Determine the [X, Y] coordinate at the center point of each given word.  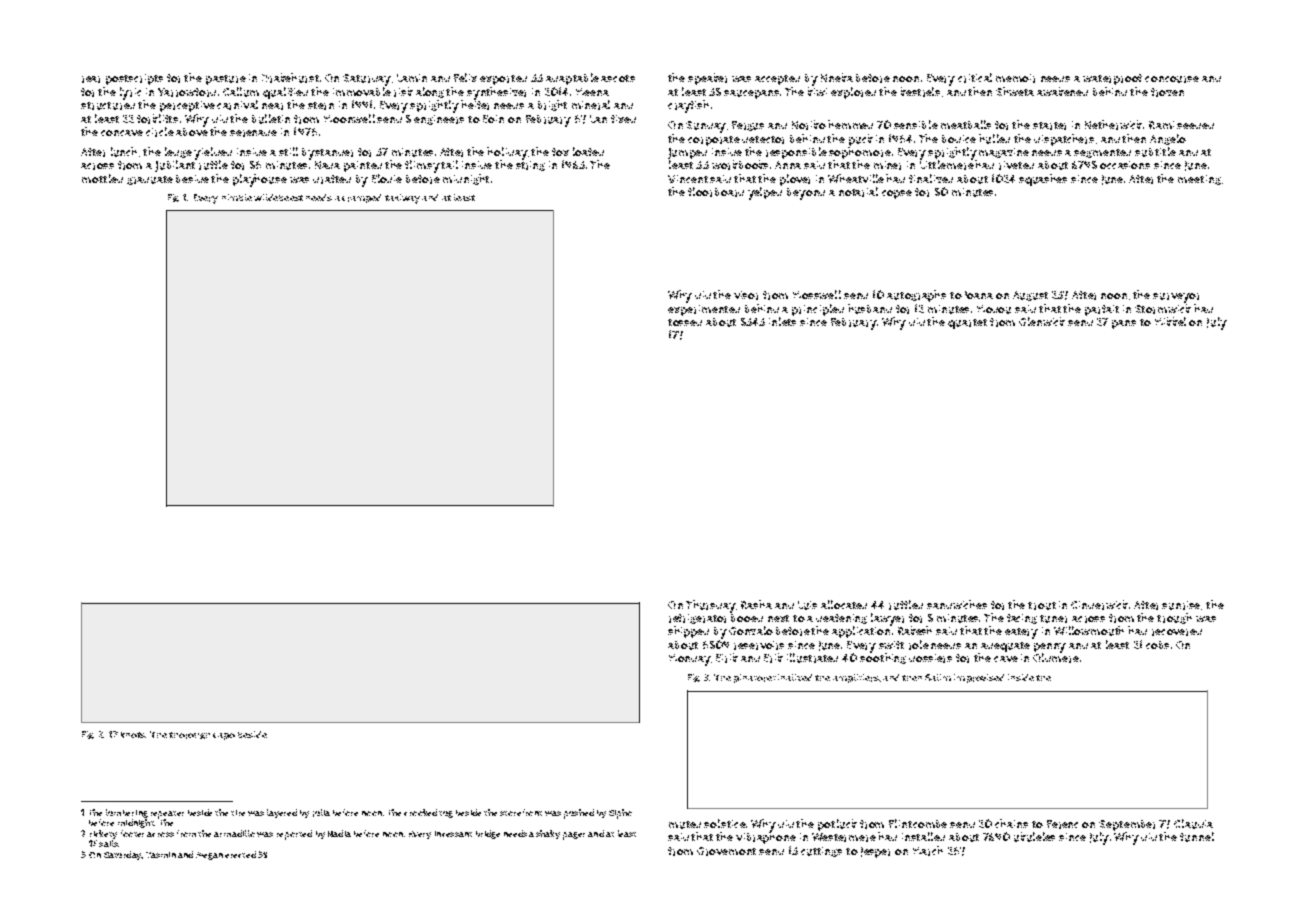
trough [1174, 618]
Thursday [711, 606]
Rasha [756, 604]
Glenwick [1042, 321]
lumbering [127, 813]
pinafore [753, 678]
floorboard [716, 192]
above [192, 132]
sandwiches [957, 604]
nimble [237, 197]
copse [897, 194]
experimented [704, 310]
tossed [685, 322]
